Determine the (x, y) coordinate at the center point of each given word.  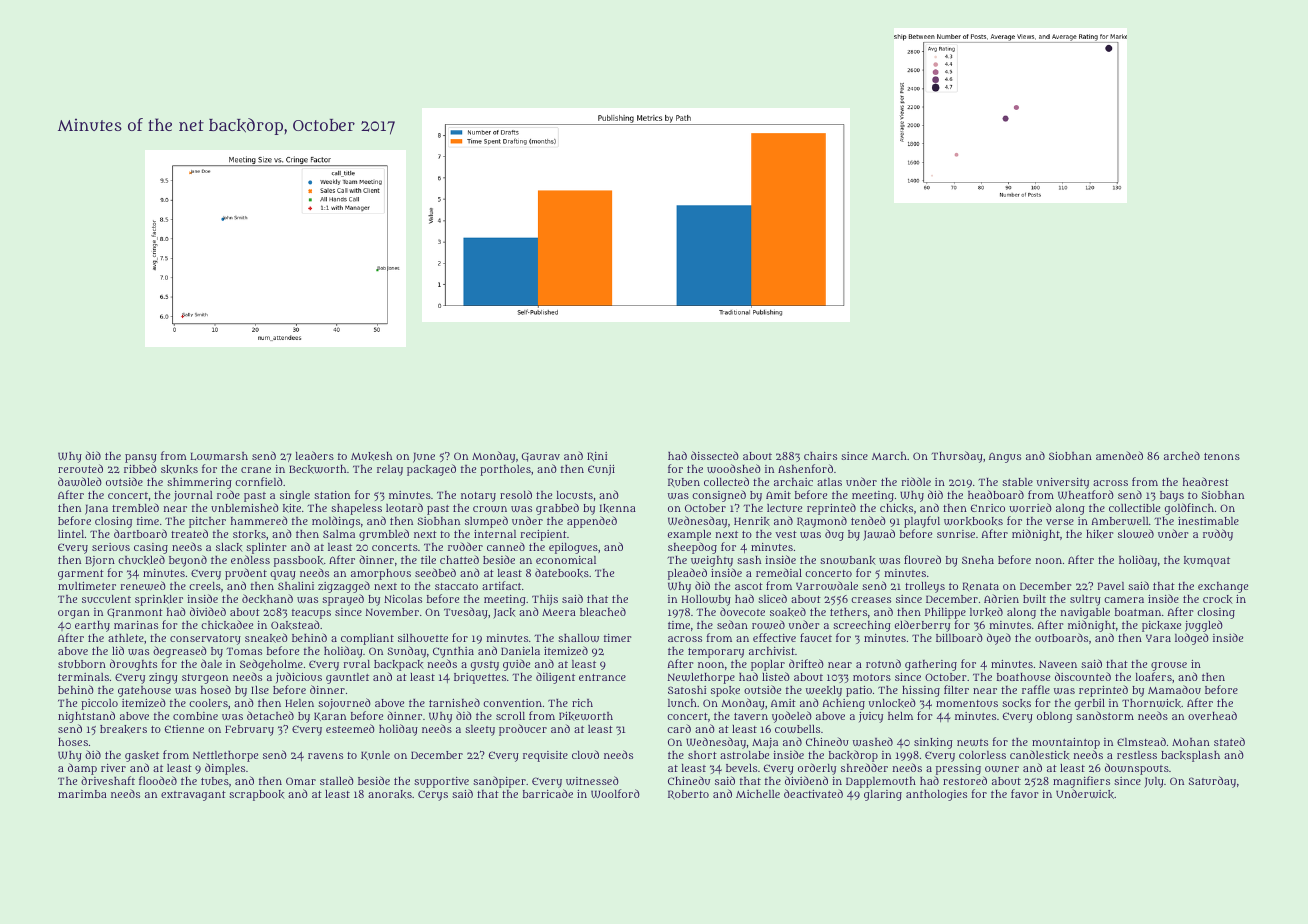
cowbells (797, 729)
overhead (1212, 715)
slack (229, 547)
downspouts (1137, 769)
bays (1172, 497)
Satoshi (687, 690)
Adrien (1001, 598)
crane (256, 470)
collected (726, 481)
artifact (501, 585)
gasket (142, 757)
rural (356, 664)
